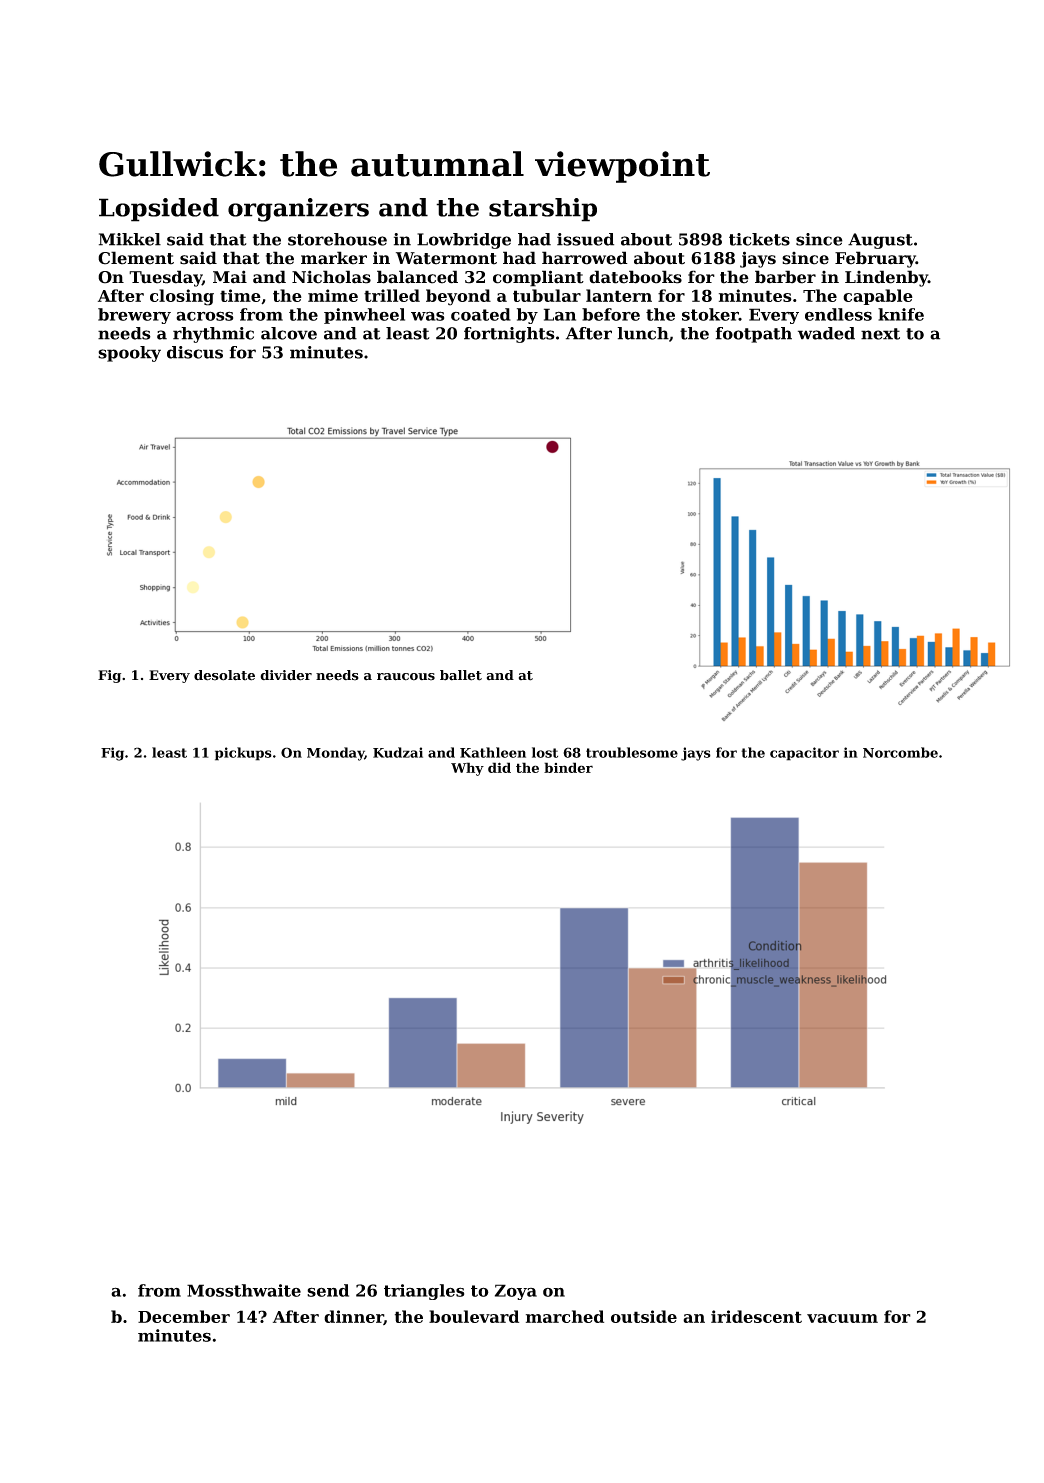 This screenshot has width=1044, height=1483. I want to click on Mossthwaite, so click(244, 1290).
